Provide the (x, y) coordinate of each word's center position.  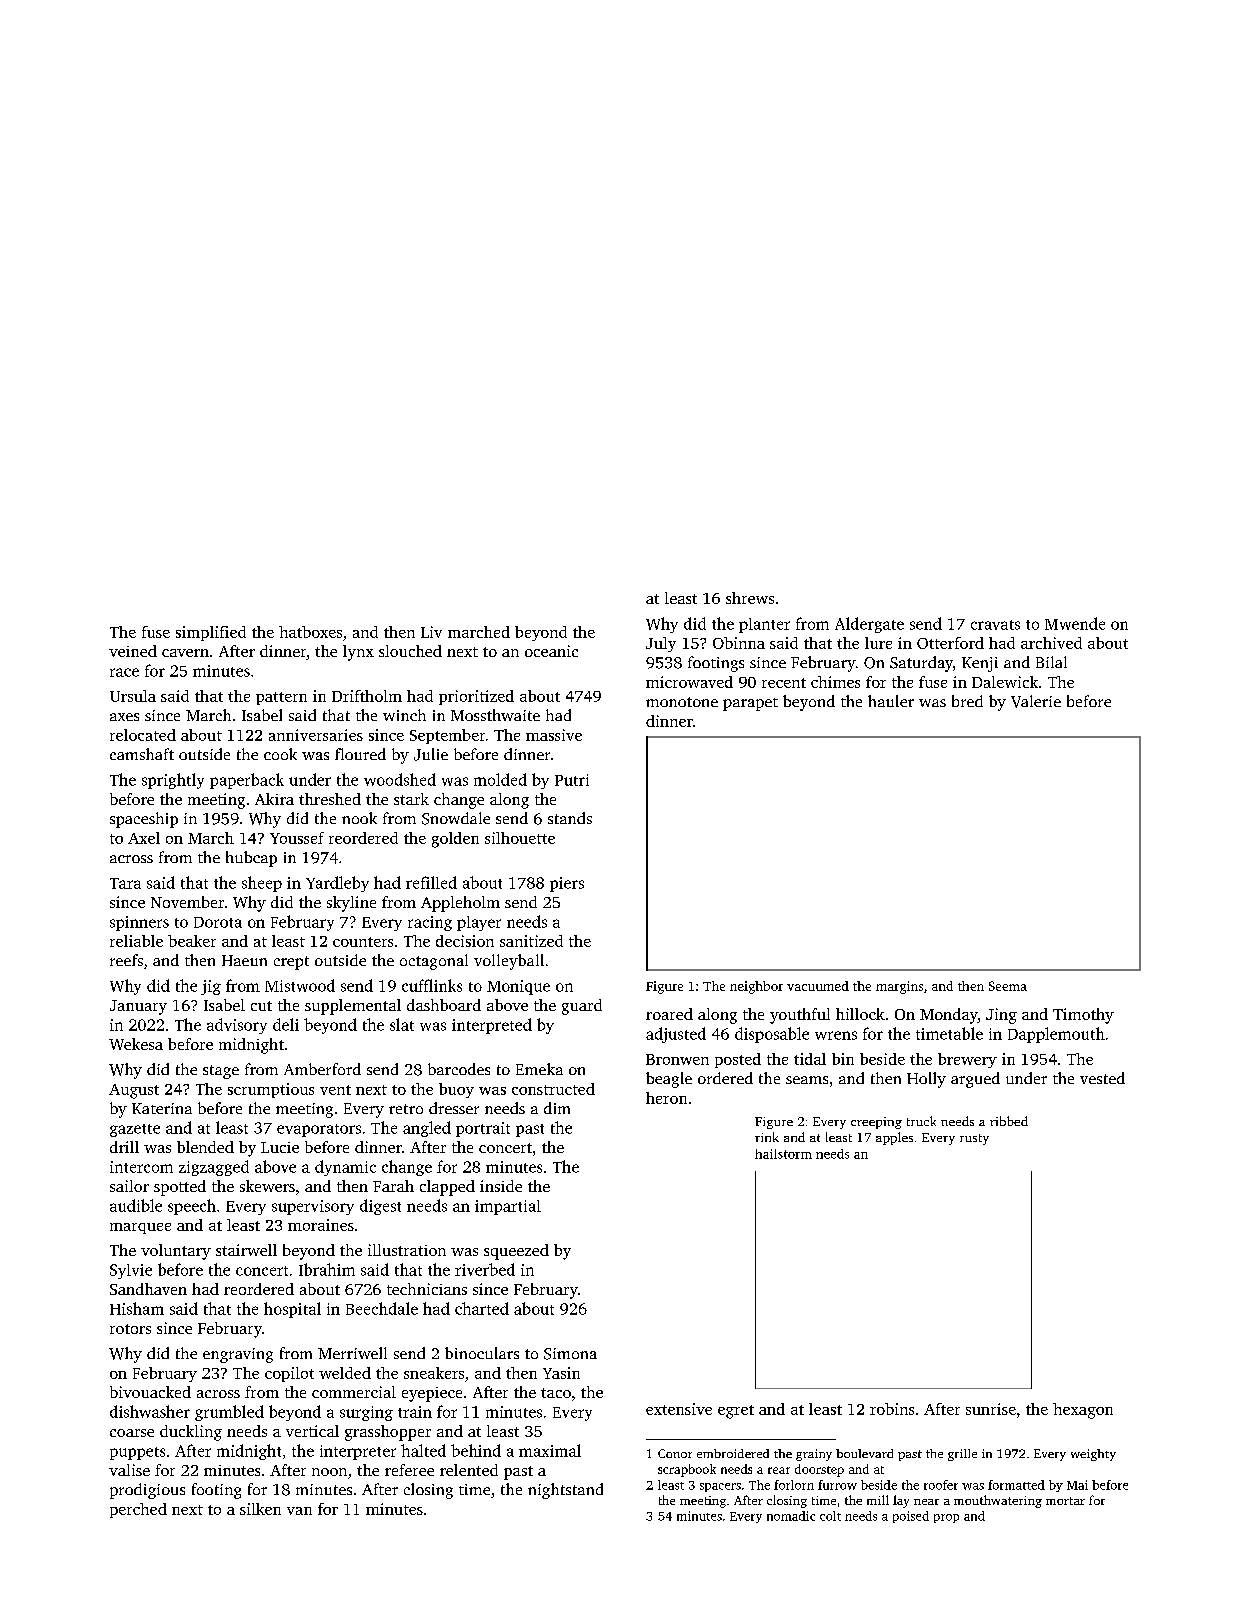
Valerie (1036, 701)
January (138, 1007)
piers (567, 884)
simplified (211, 633)
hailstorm (783, 1154)
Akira (274, 799)
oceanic (551, 651)
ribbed (1009, 1121)
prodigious (147, 1491)
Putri (572, 780)
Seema (1008, 986)
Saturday (921, 664)
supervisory (313, 1207)
